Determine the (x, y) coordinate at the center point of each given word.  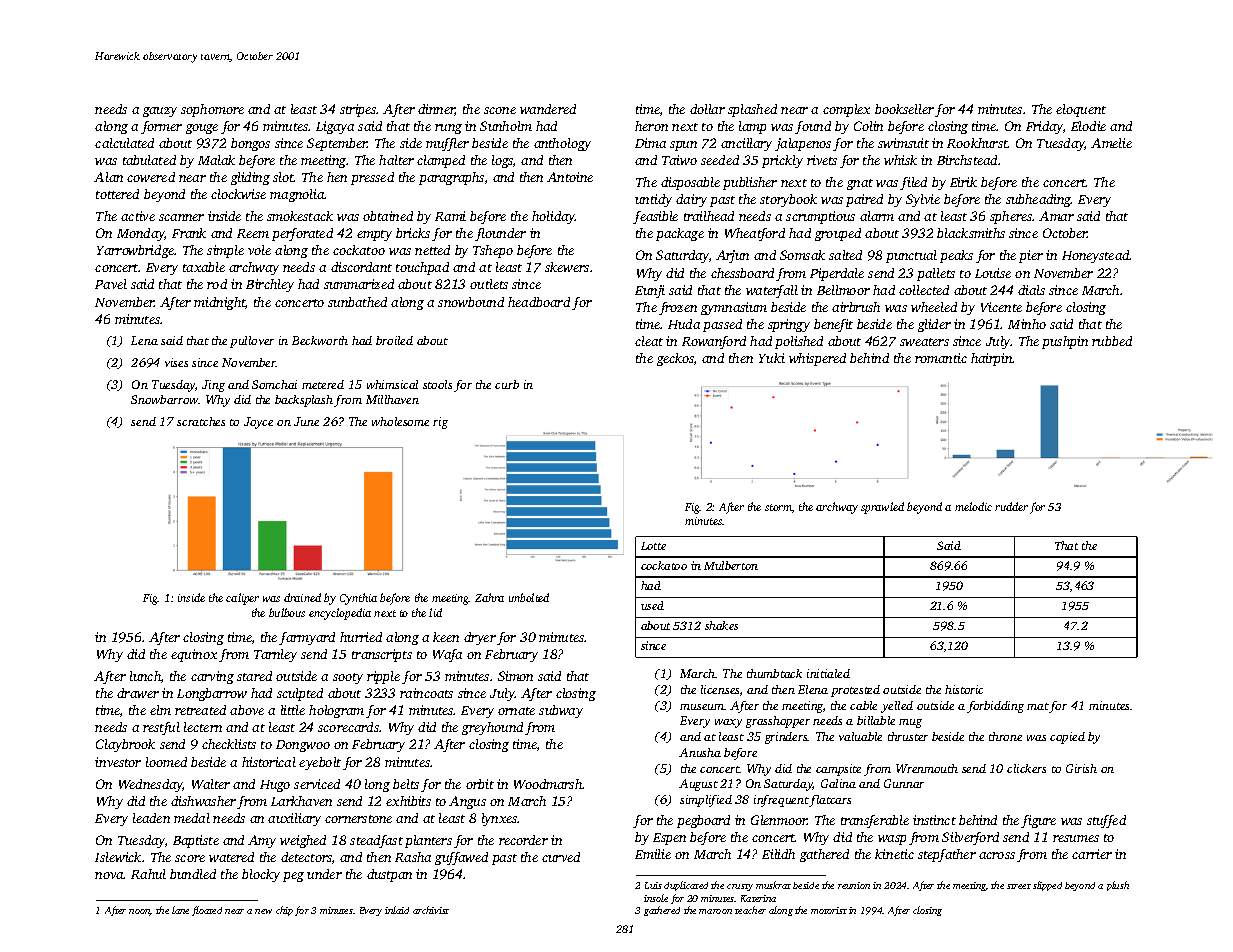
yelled (897, 707)
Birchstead (967, 160)
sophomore (212, 110)
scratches (201, 421)
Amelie (1111, 143)
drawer (138, 693)
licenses (720, 689)
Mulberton (731, 565)
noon (140, 912)
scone (500, 110)
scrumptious (820, 217)
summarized (359, 284)
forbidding (995, 707)
